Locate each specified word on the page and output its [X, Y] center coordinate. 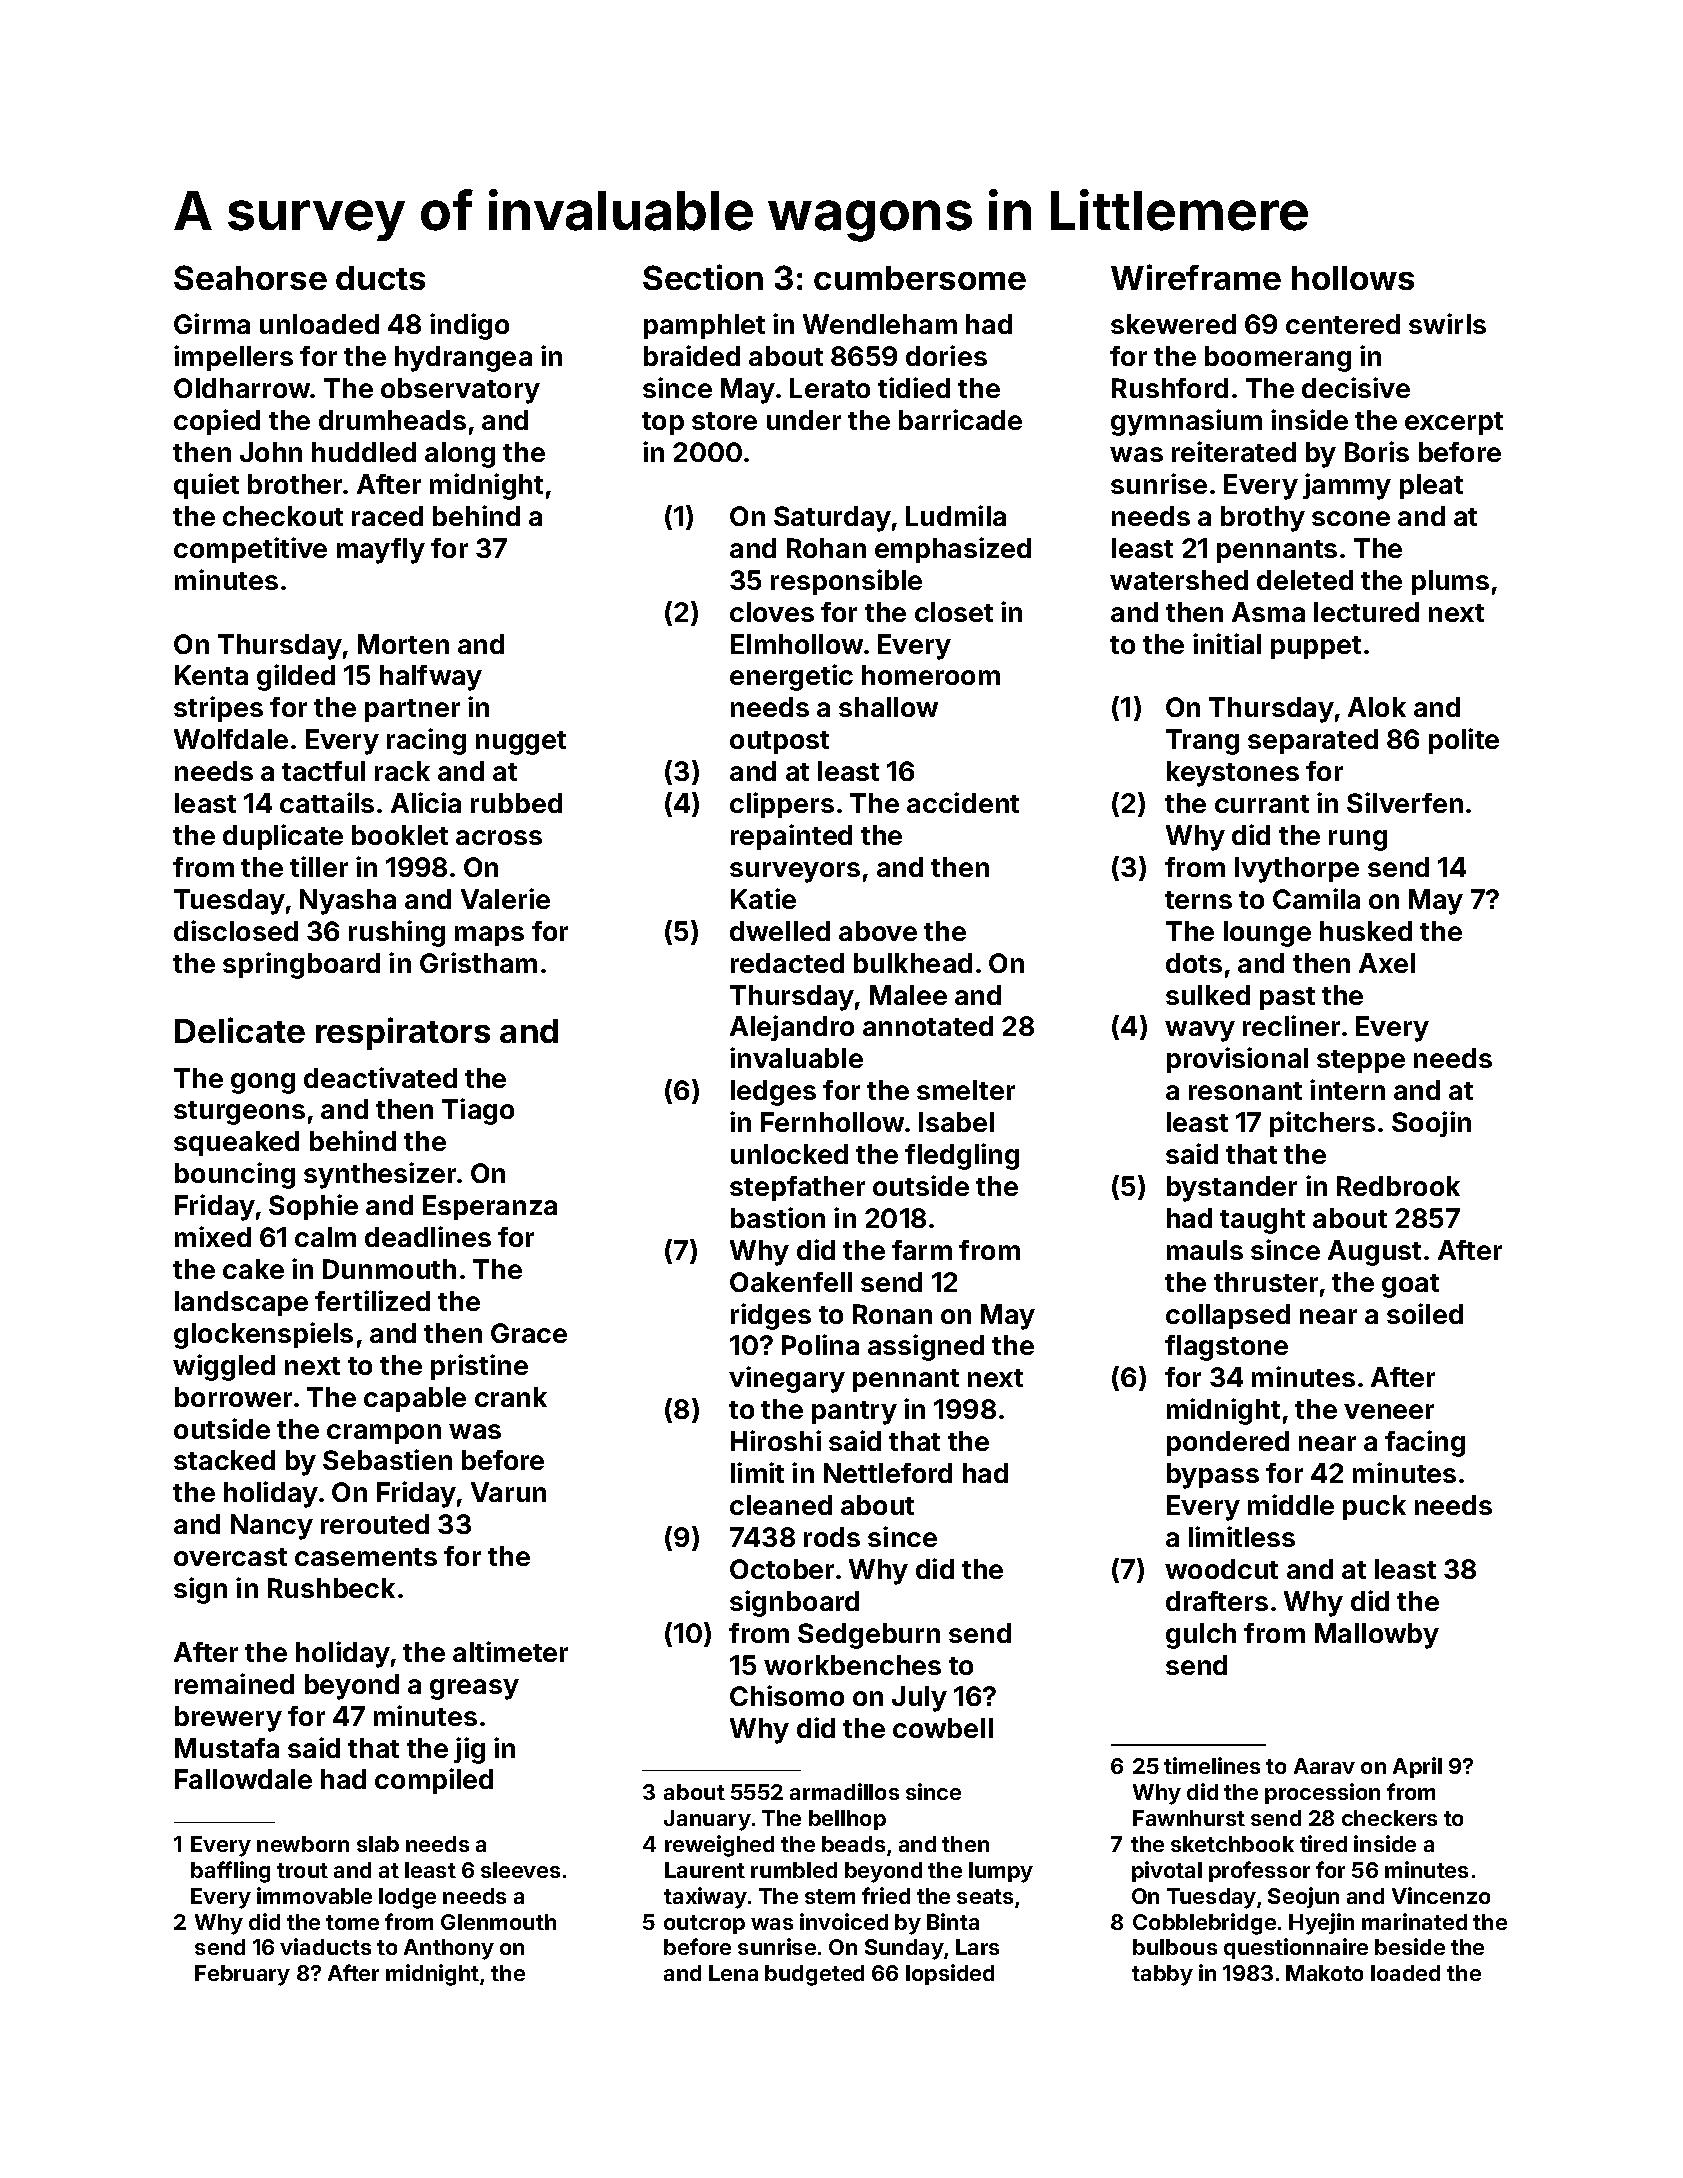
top [663, 423]
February [242, 1975]
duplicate [283, 837]
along [460, 455]
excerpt [1454, 423]
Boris [1377, 451]
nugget [521, 743]
